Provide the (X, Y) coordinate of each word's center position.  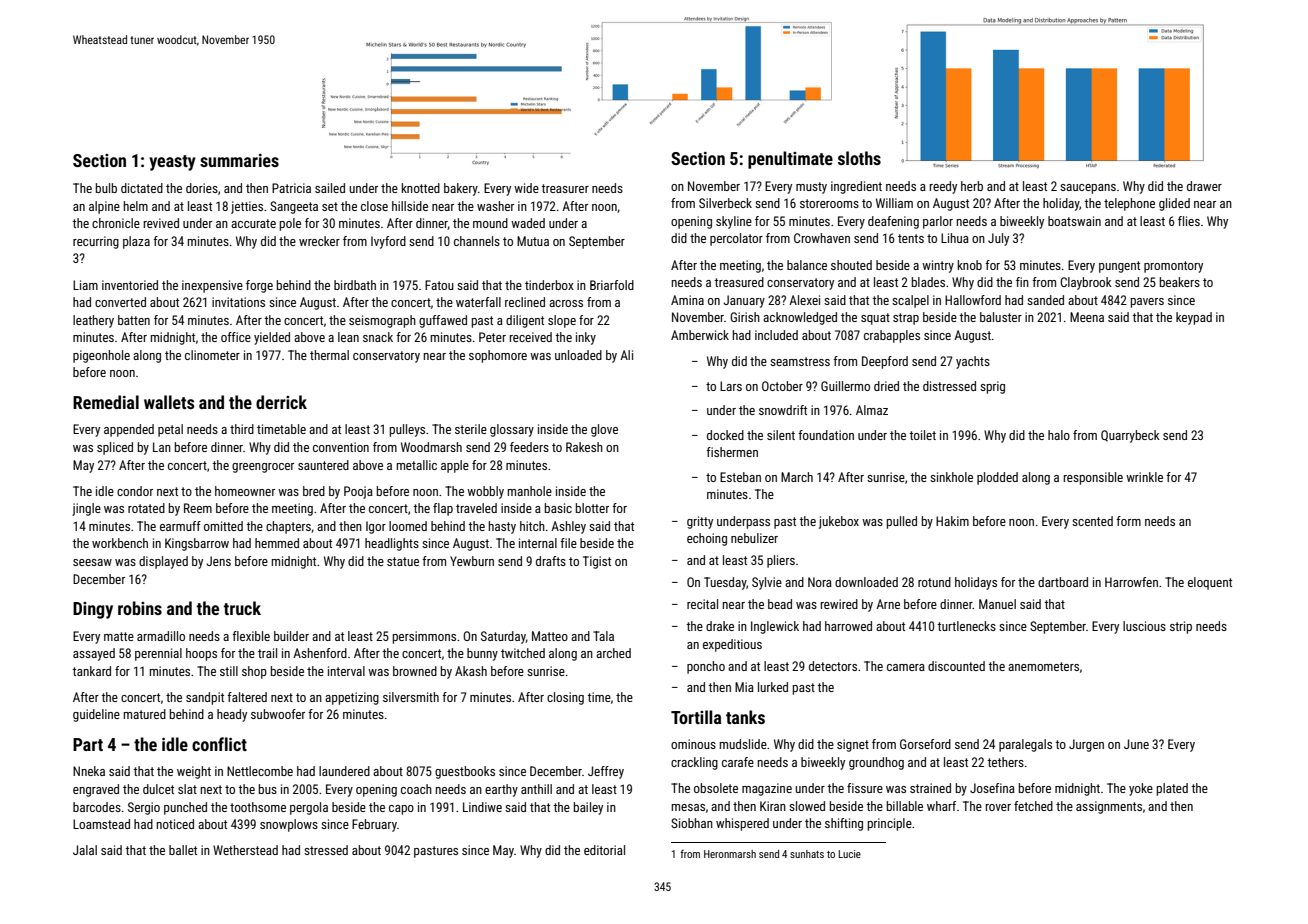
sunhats (807, 854)
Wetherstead (245, 850)
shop (254, 672)
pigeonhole (101, 356)
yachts (973, 362)
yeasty (172, 163)
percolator (736, 239)
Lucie (849, 854)
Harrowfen (1131, 582)
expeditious (732, 645)
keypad (1194, 318)
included (776, 335)
